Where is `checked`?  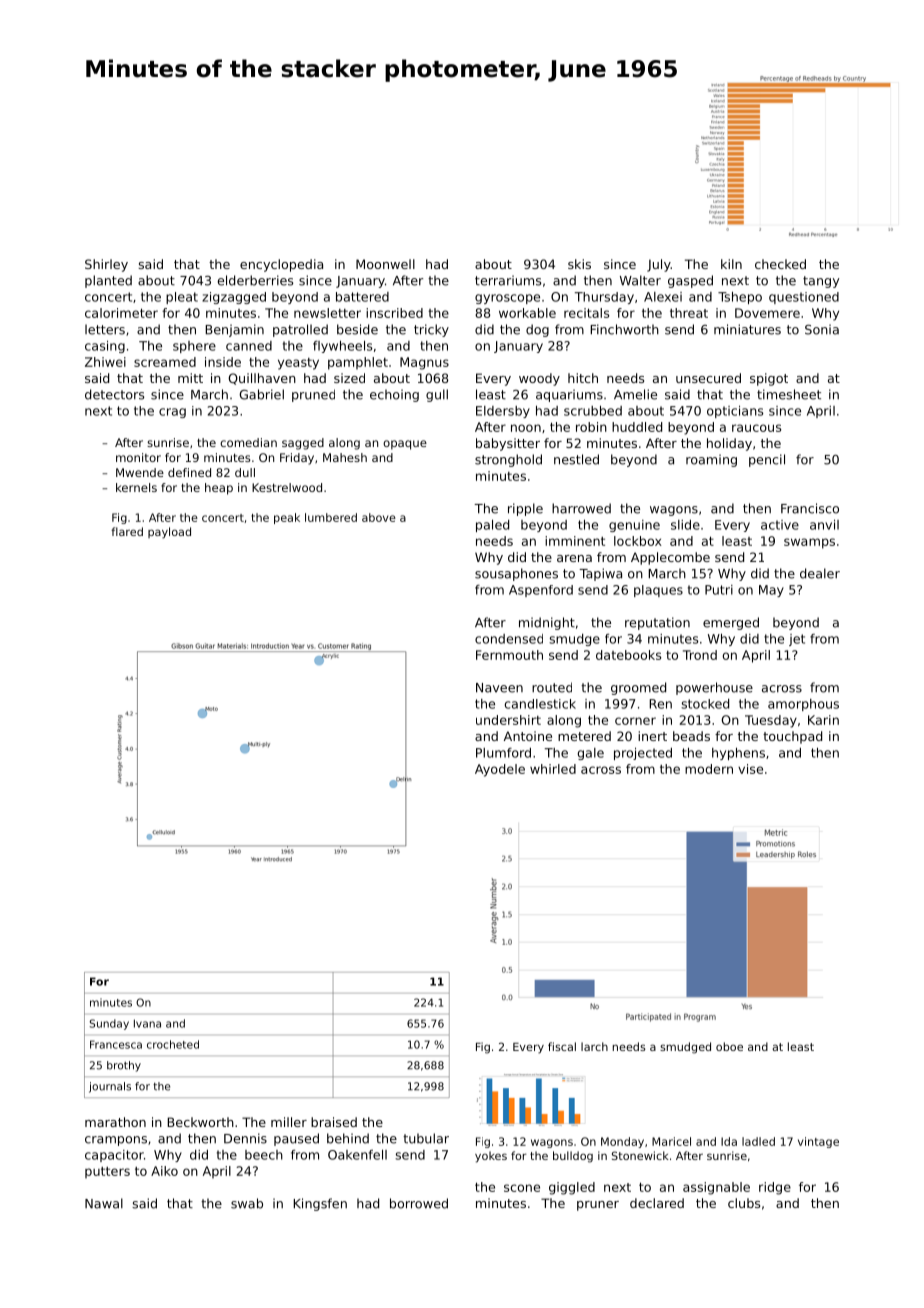 checked is located at coordinates (780, 264).
